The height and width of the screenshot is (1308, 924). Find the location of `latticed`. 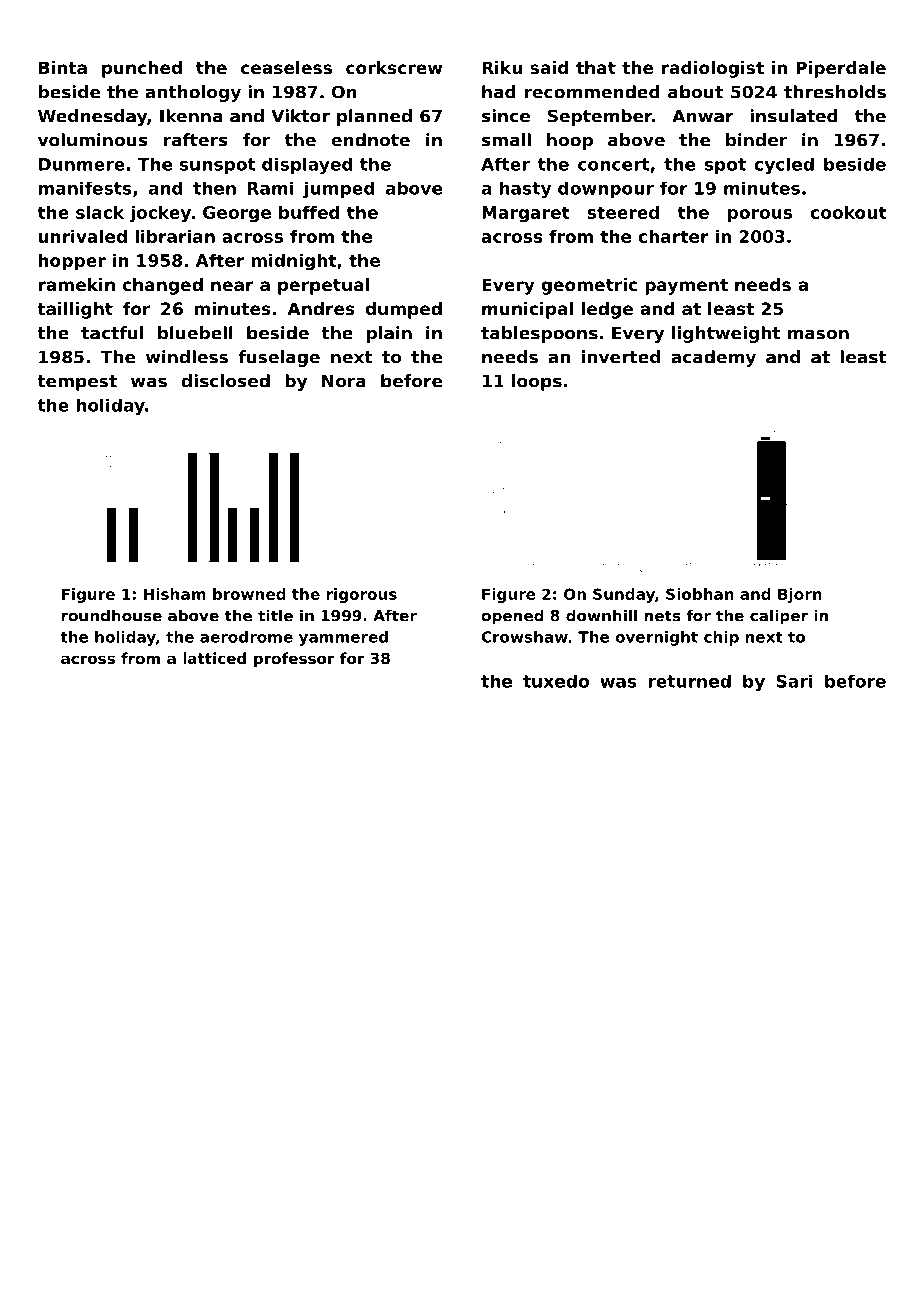

latticed is located at coordinates (214, 658).
